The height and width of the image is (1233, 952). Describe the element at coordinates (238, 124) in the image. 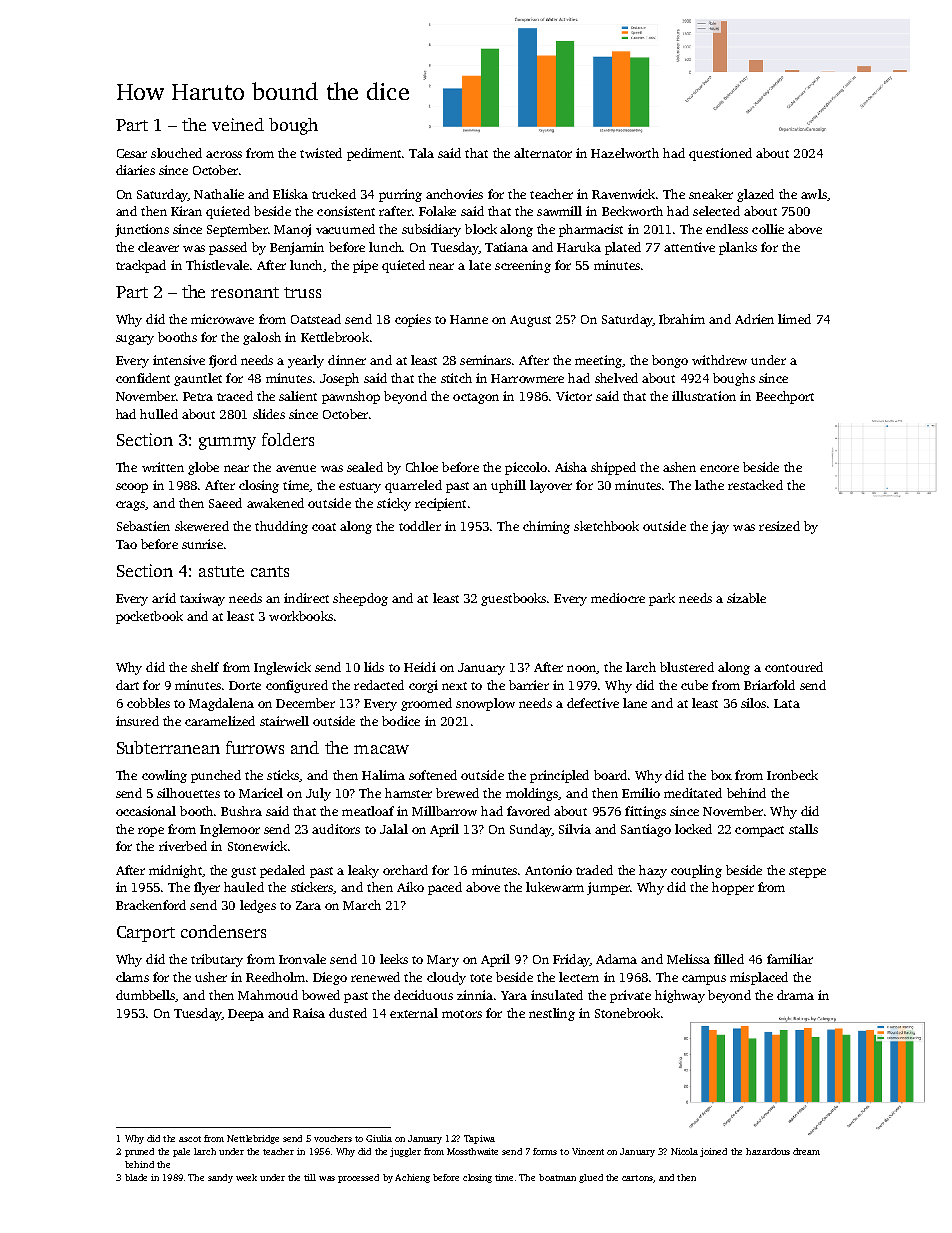

I see `veined` at that location.
